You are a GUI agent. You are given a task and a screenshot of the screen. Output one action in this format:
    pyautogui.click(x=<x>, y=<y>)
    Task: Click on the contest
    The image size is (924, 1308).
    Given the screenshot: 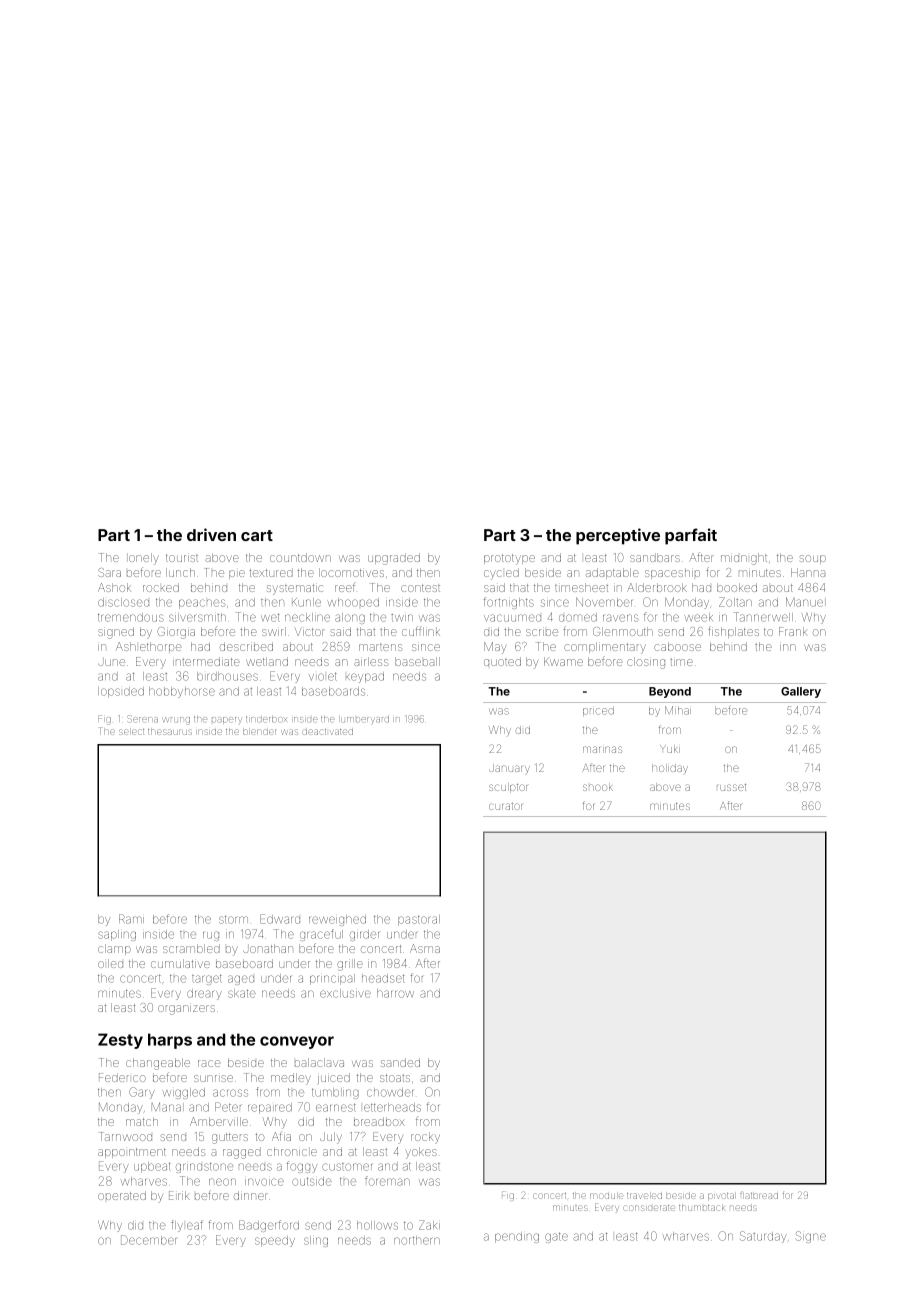 What is the action you would take?
    pyautogui.click(x=420, y=588)
